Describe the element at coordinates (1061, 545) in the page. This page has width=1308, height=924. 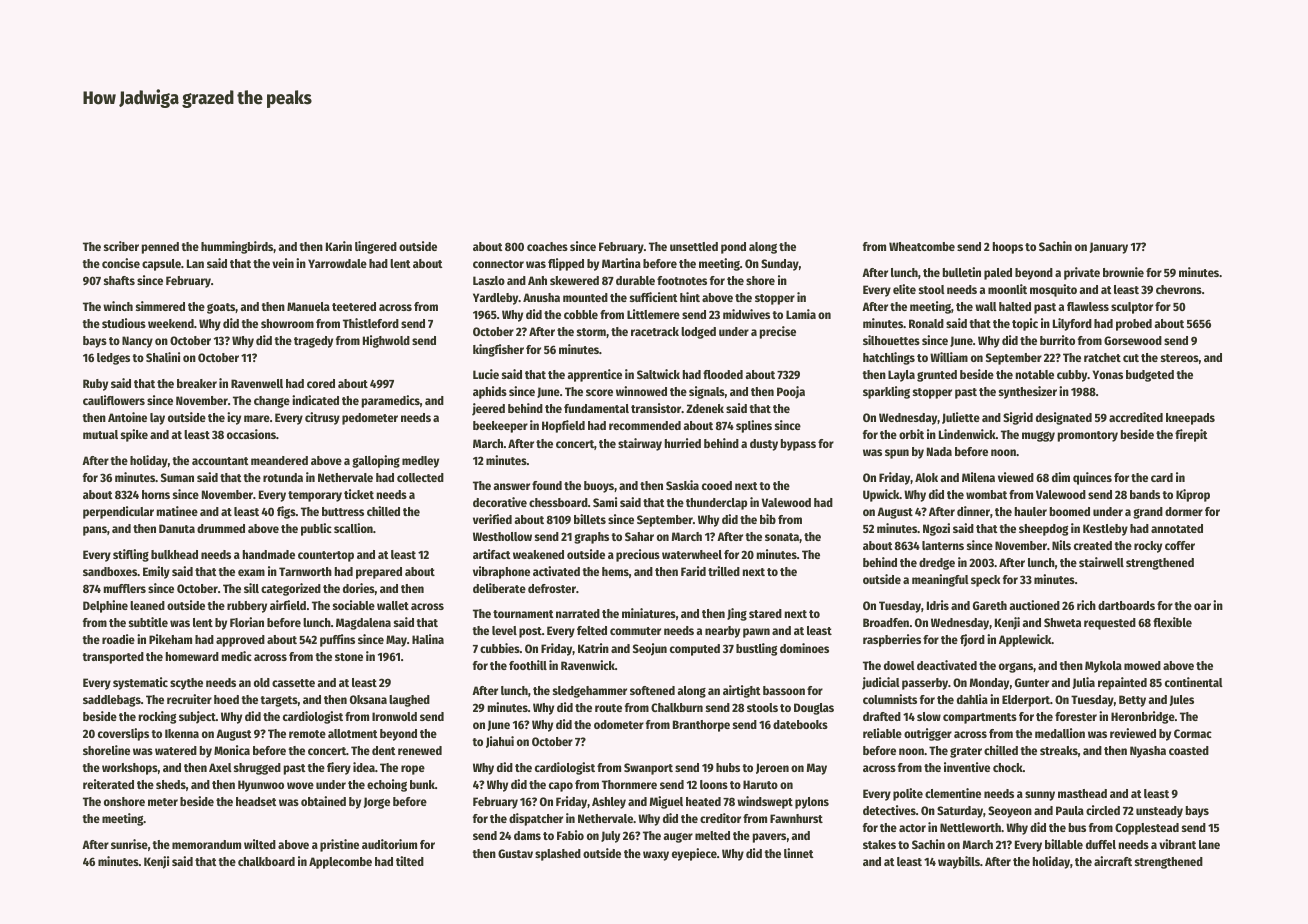
I see `Nils` at that location.
